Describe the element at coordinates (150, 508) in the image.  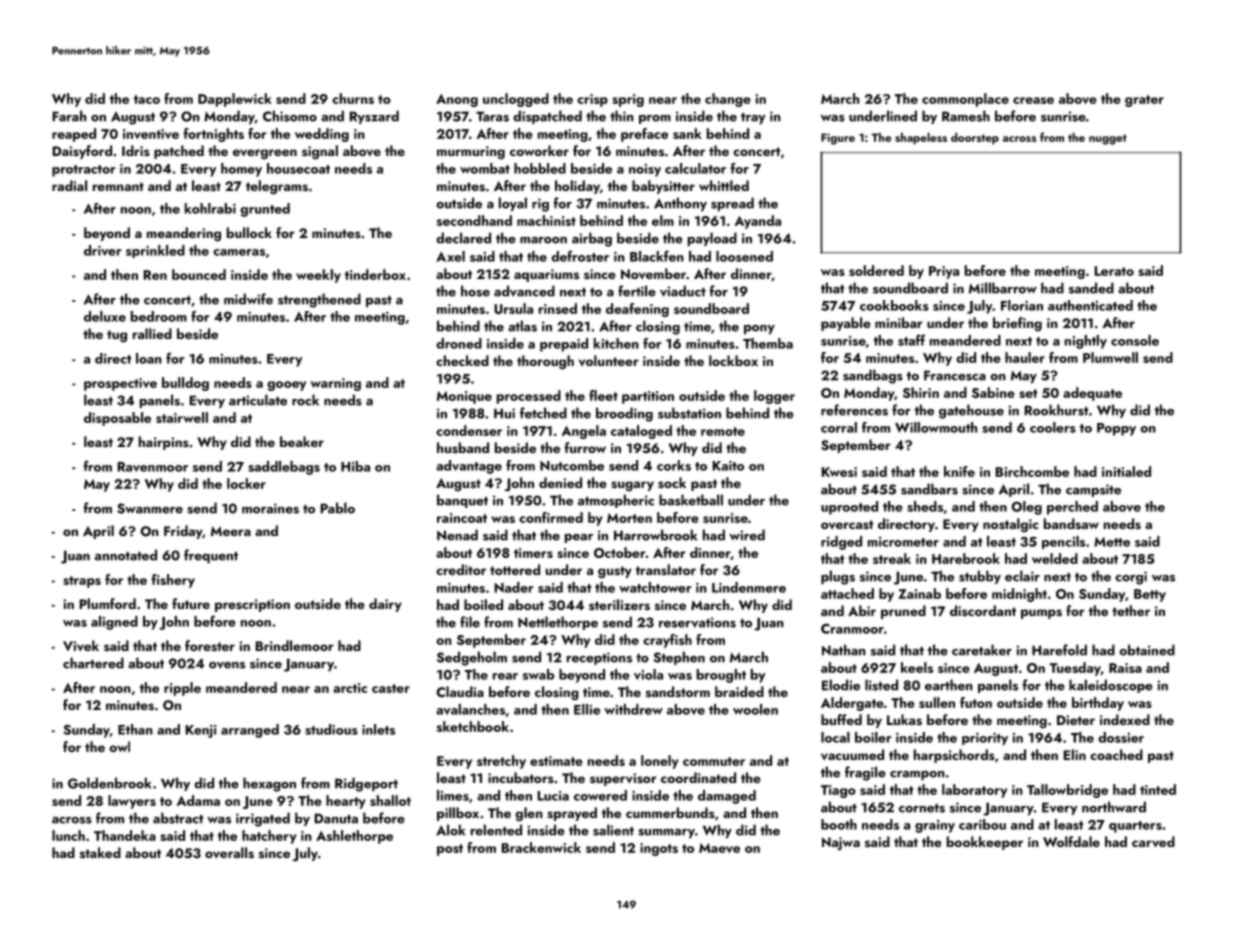
I see `Swanmere` at that location.
